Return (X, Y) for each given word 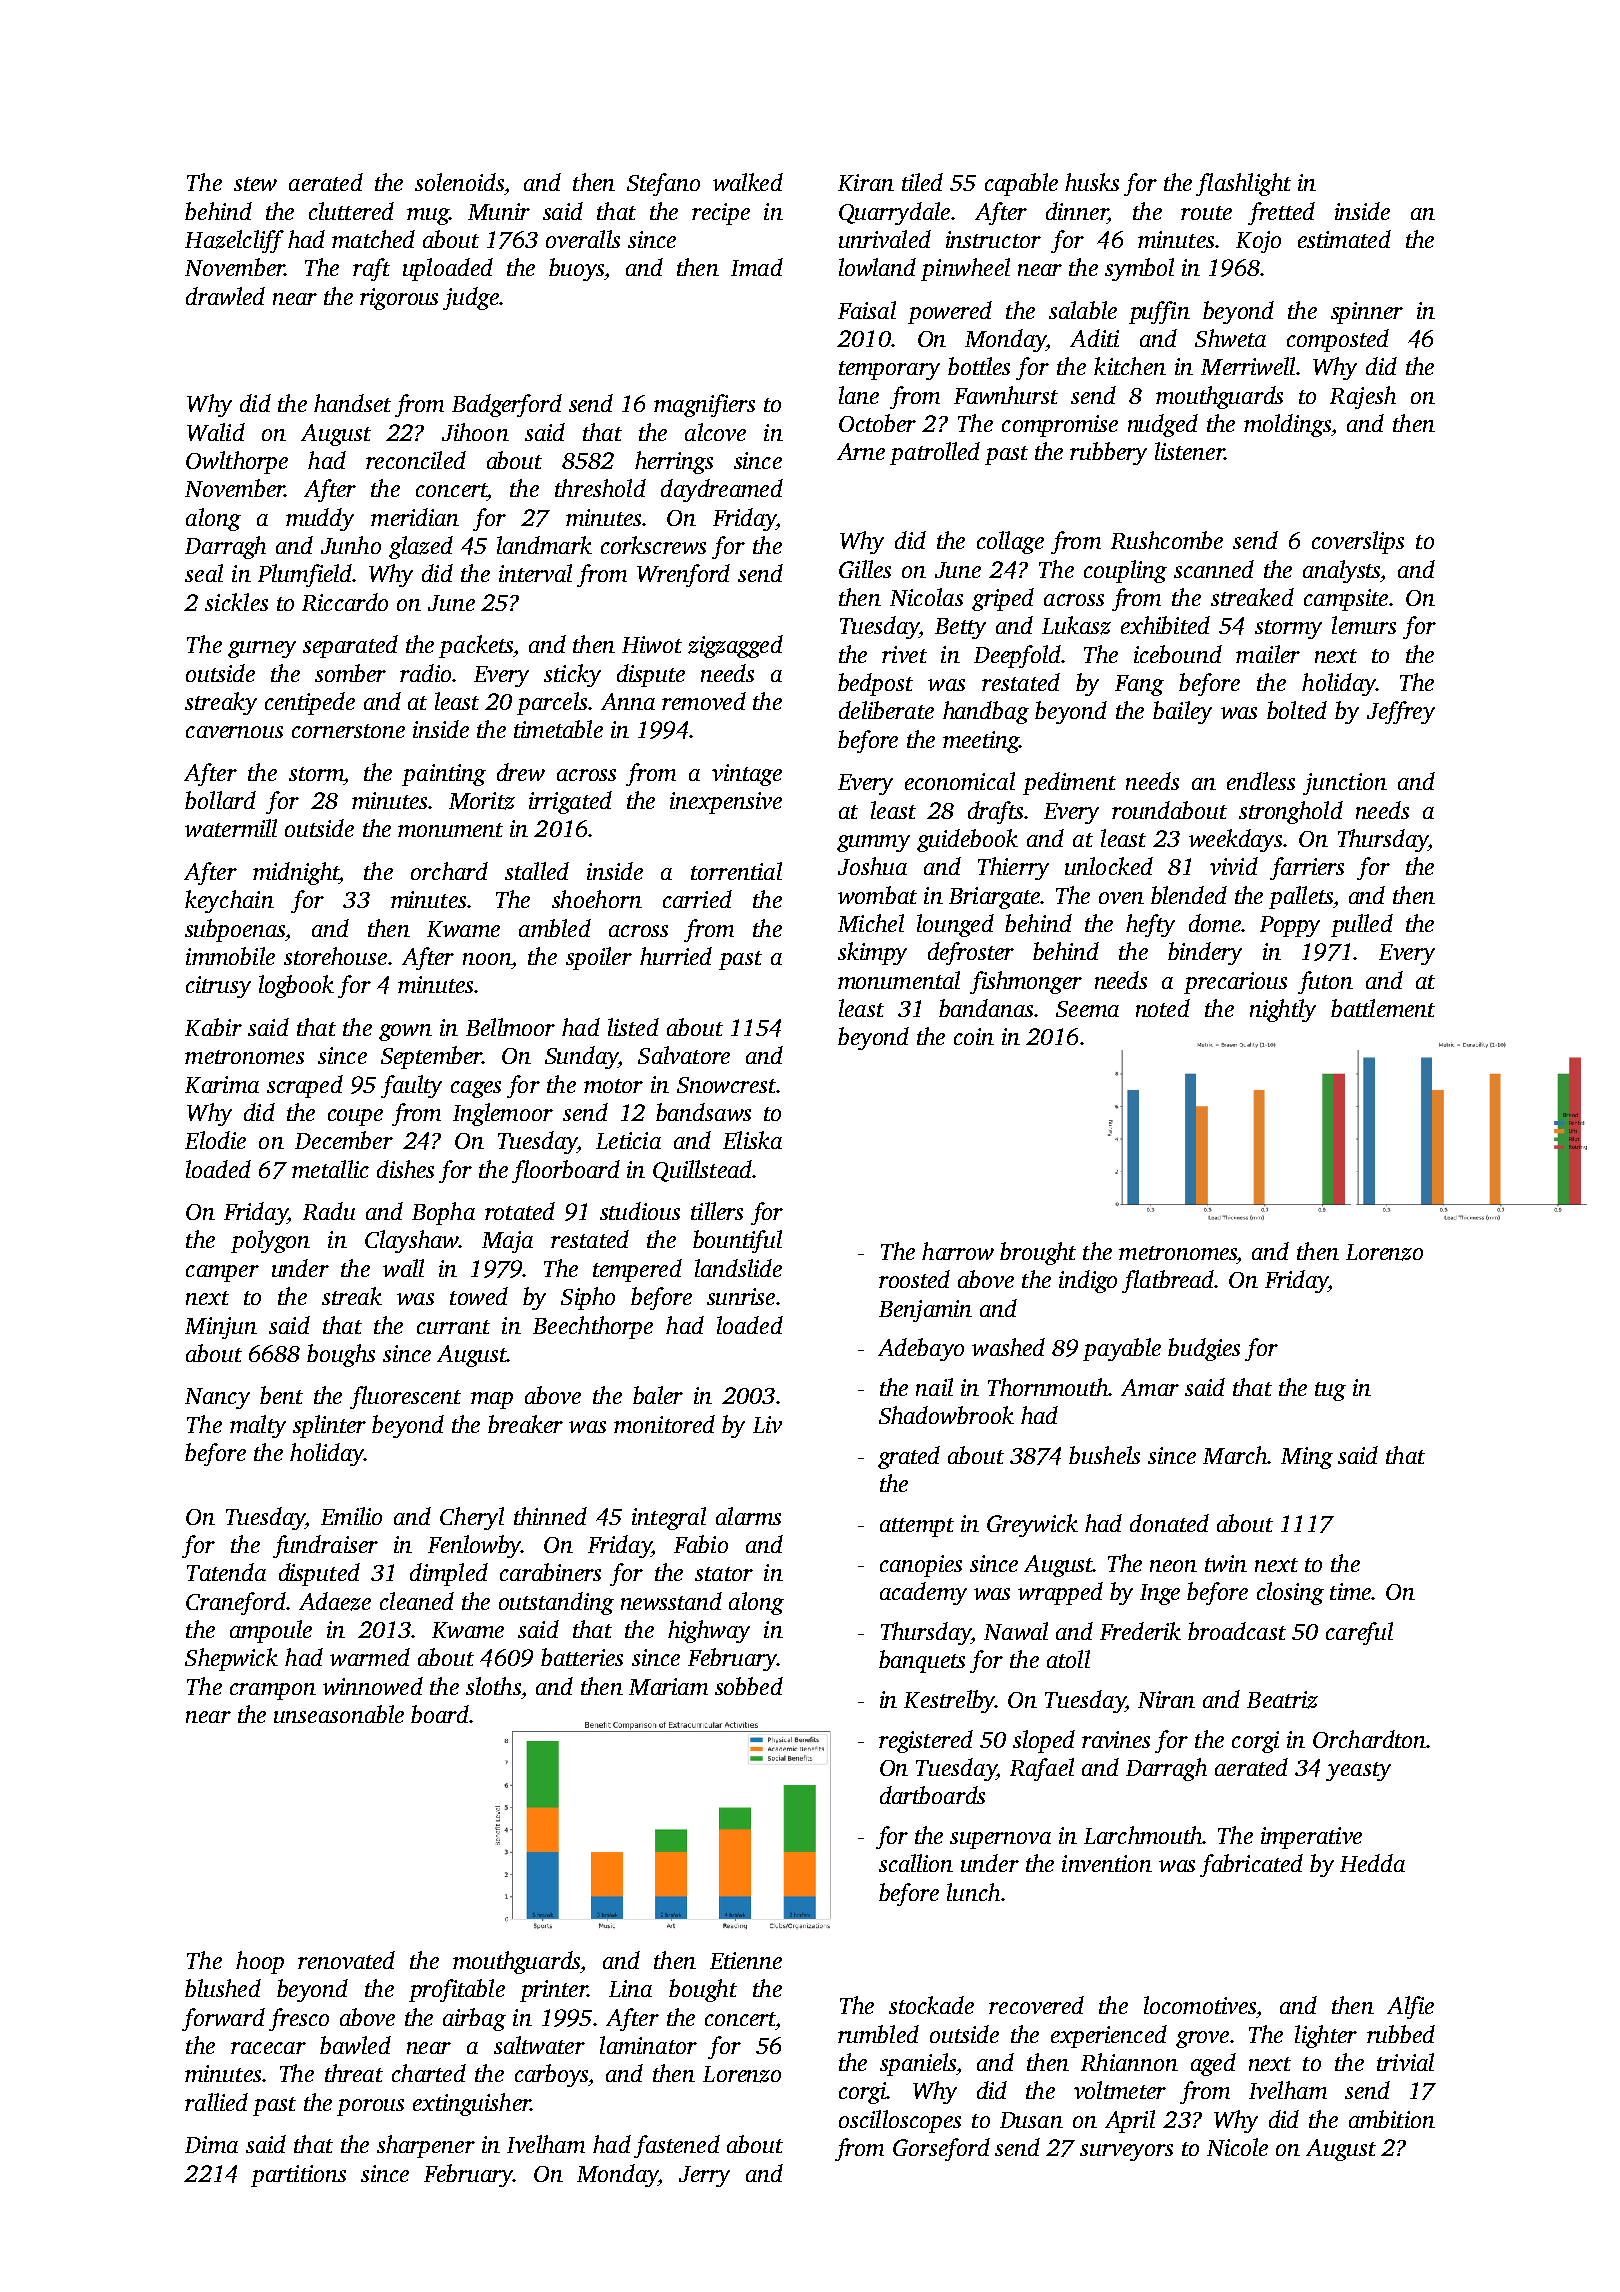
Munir (499, 211)
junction (1345, 784)
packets (476, 646)
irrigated (570, 802)
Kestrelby (949, 1701)
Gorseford (941, 2149)
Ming (1307, 1458)
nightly (1283, 1010)
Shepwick (231, 1659)
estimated (1344, 239)
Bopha (443, 1213)
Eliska (752, 1140)
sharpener (426, 2146)
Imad (757, 267)
